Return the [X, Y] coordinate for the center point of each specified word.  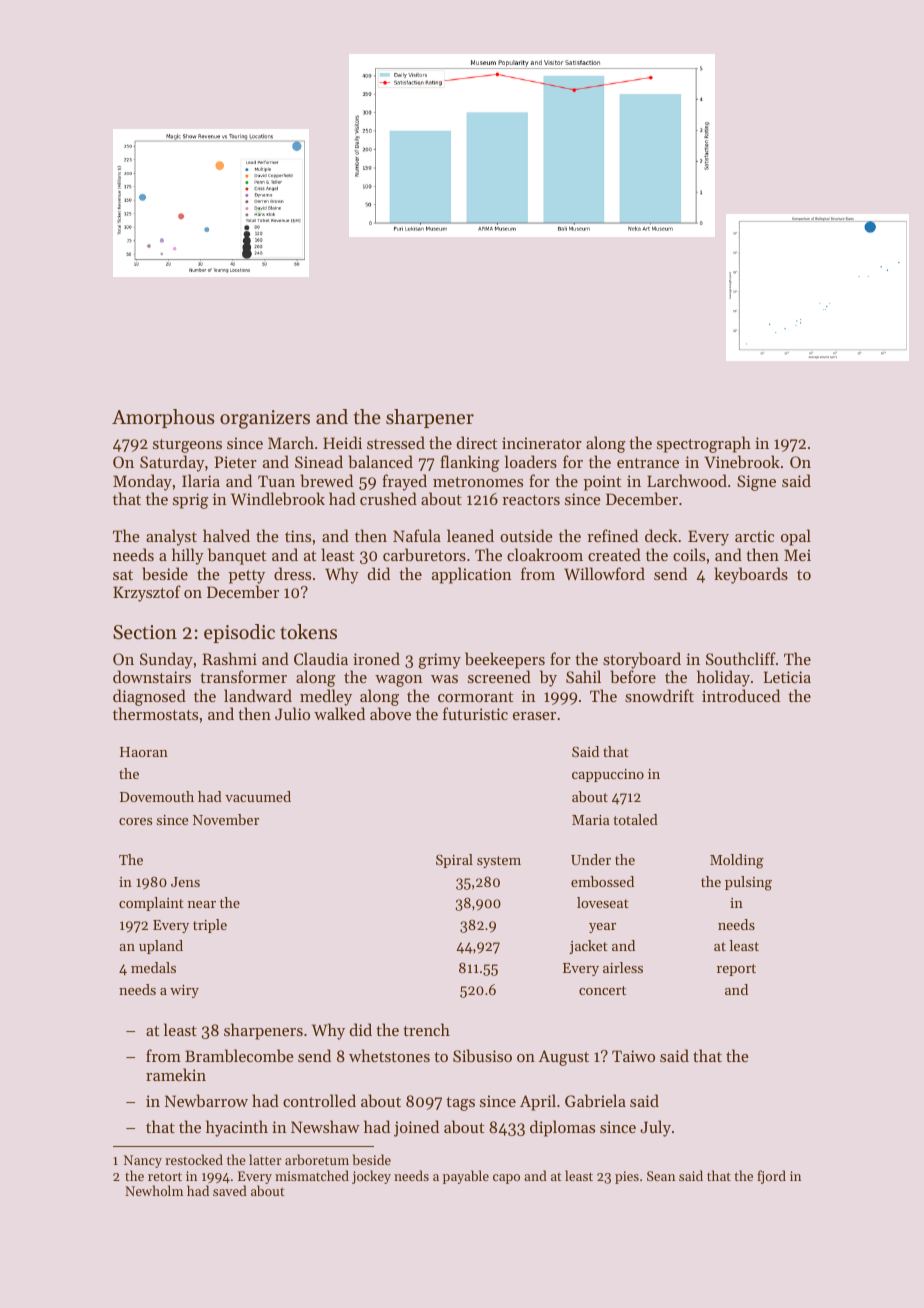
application [472, 575]
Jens [185, 882]
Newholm [154, 1190]
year [602, 928]
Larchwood [687, 480]
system [499, 862]
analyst [171, 537]
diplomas [562, 1128]
